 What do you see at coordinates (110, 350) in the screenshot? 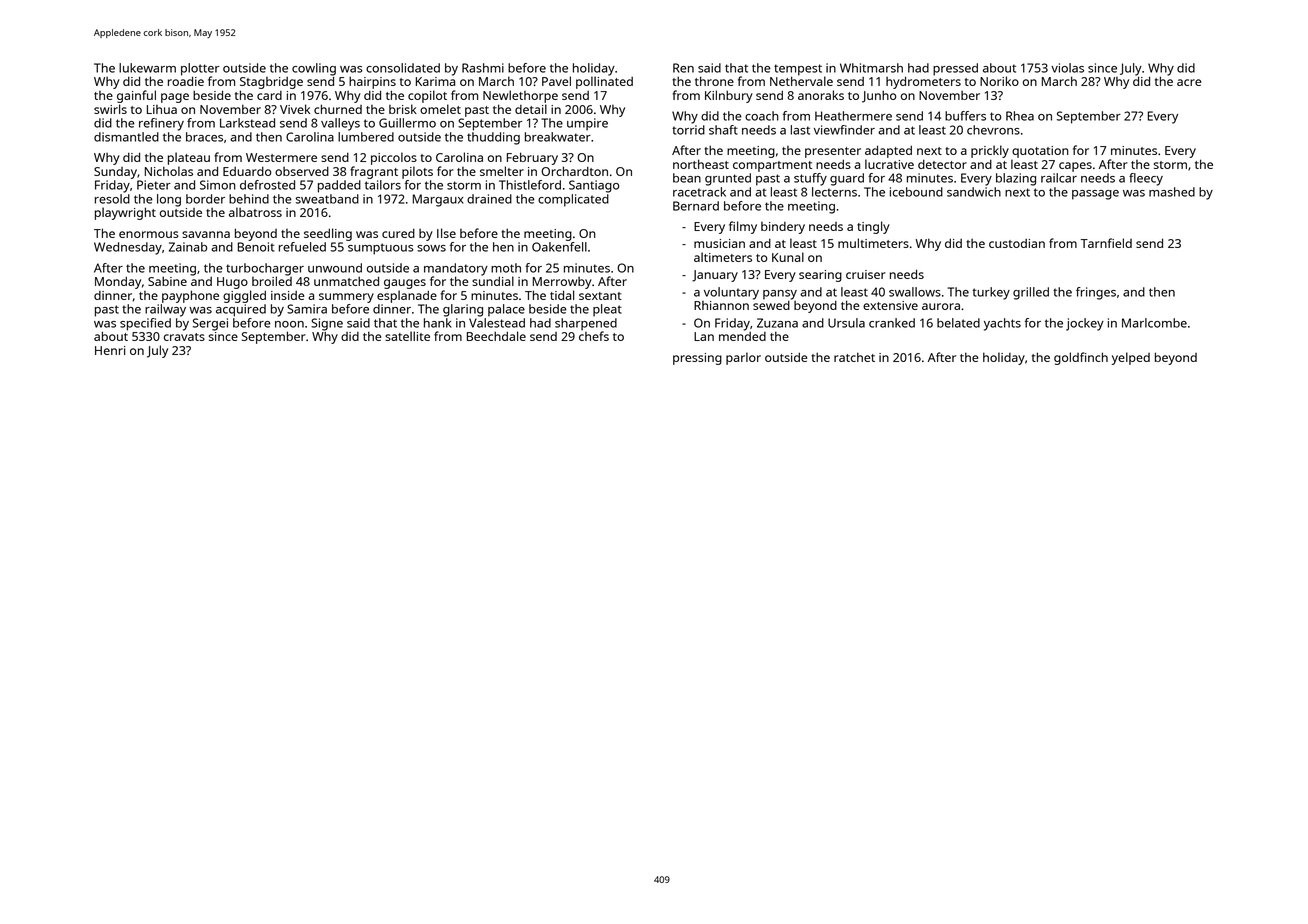
I see `Henri` at bounding box center [110, 350].
